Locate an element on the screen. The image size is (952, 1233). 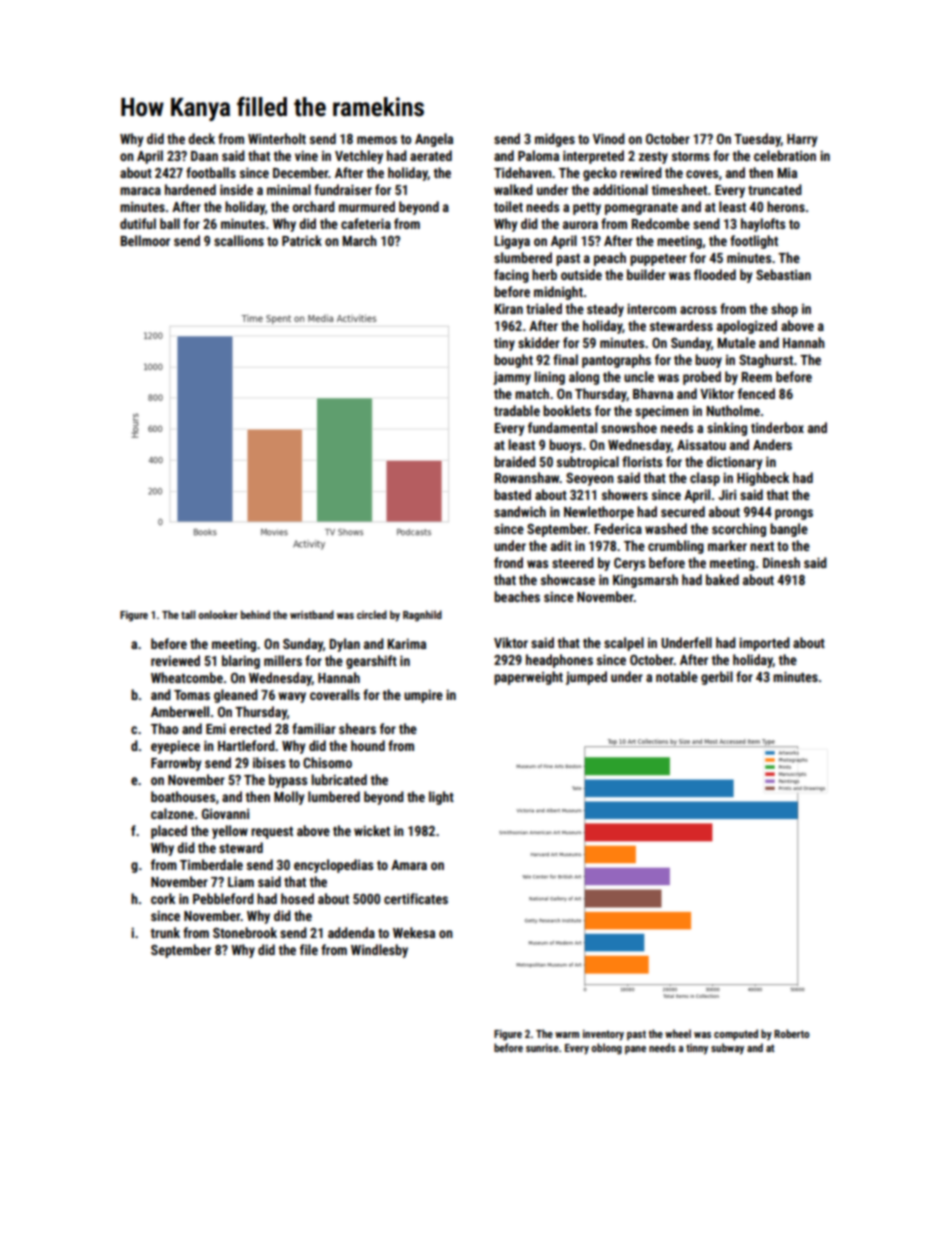
Kiran is located at coordinates (508, 308).
